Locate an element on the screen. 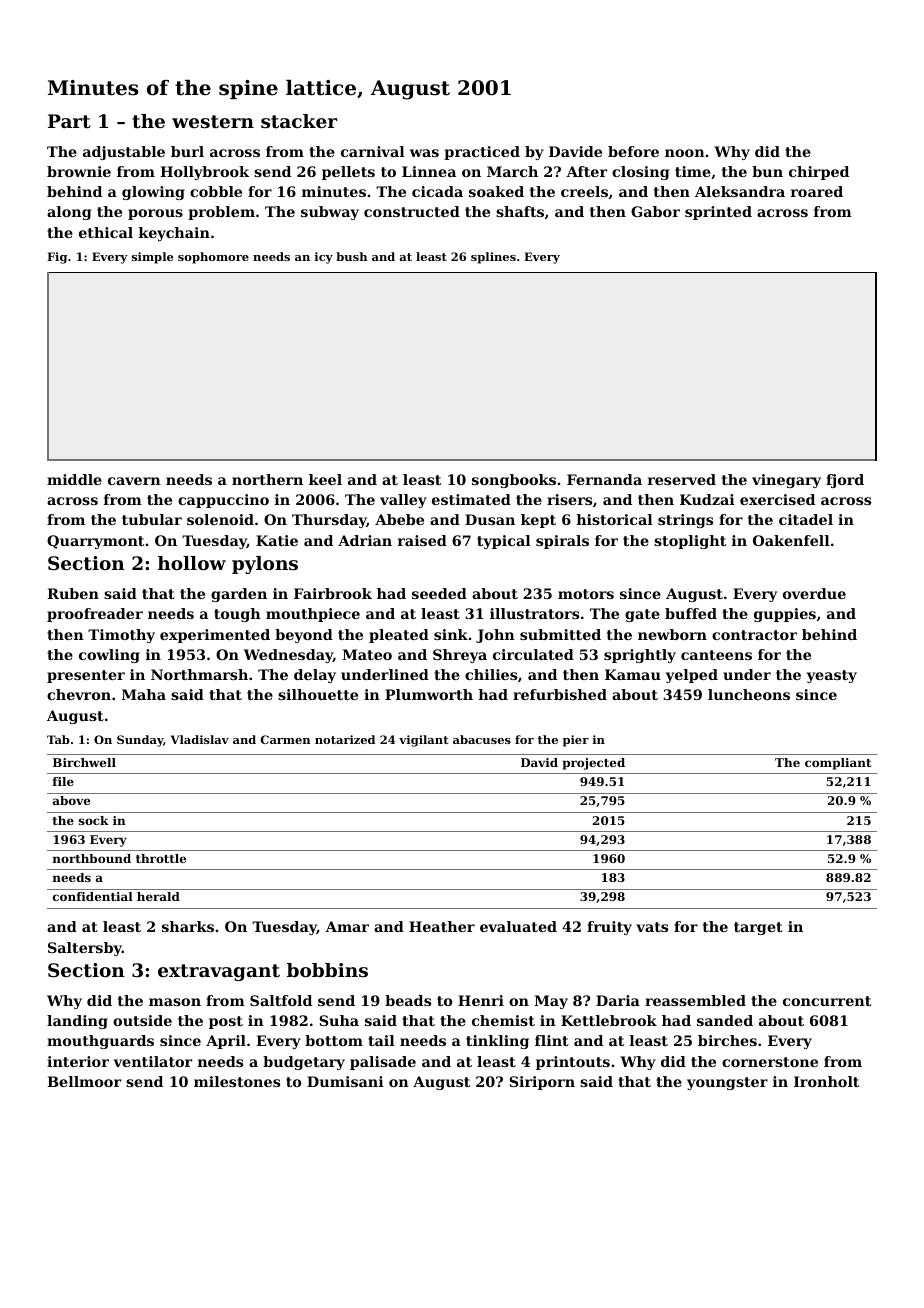  keel is located at coordinates (325, 479).
